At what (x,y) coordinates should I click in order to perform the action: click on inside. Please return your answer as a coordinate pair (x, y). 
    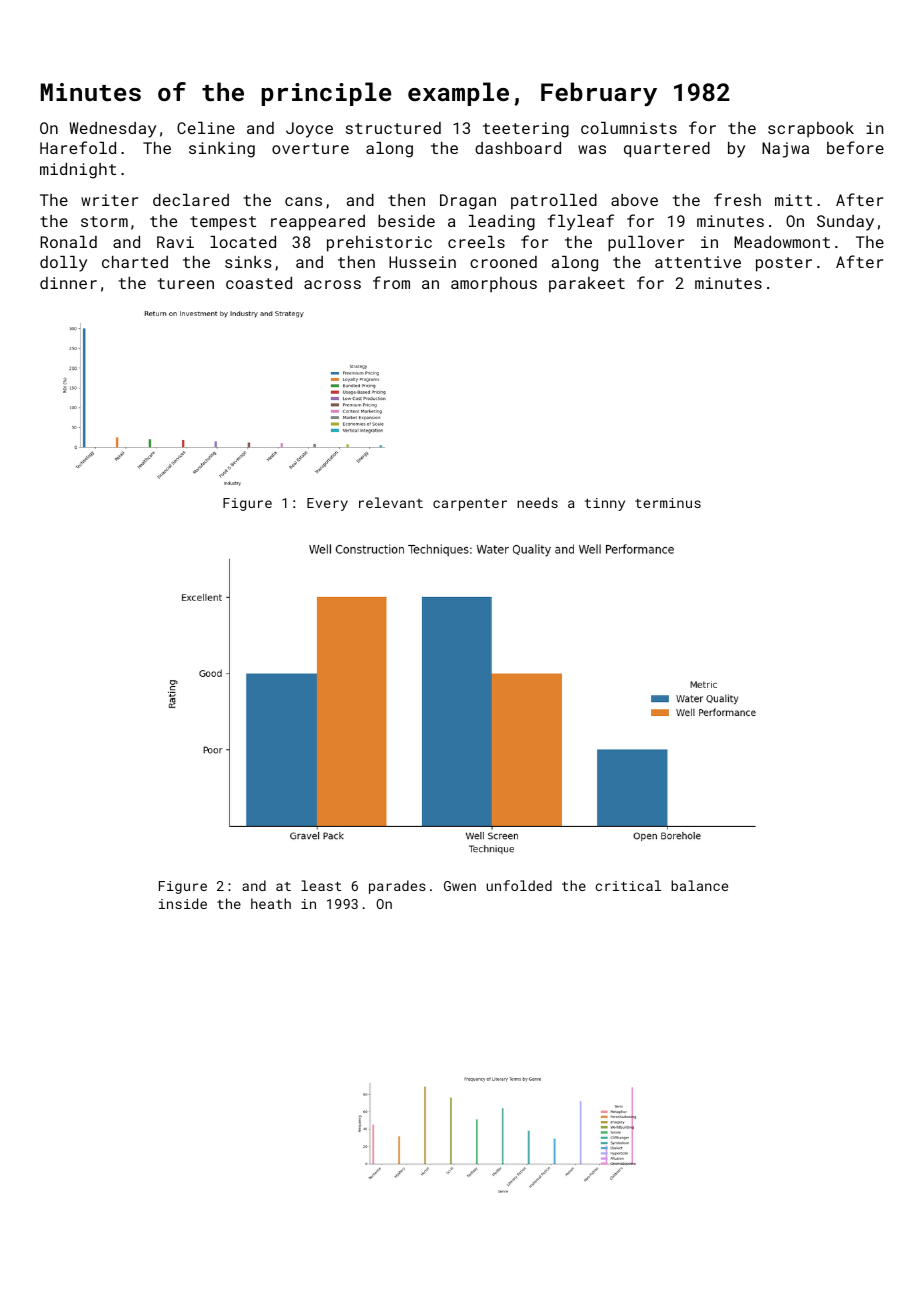
    Looking at the image, I should click on (183, 903).
